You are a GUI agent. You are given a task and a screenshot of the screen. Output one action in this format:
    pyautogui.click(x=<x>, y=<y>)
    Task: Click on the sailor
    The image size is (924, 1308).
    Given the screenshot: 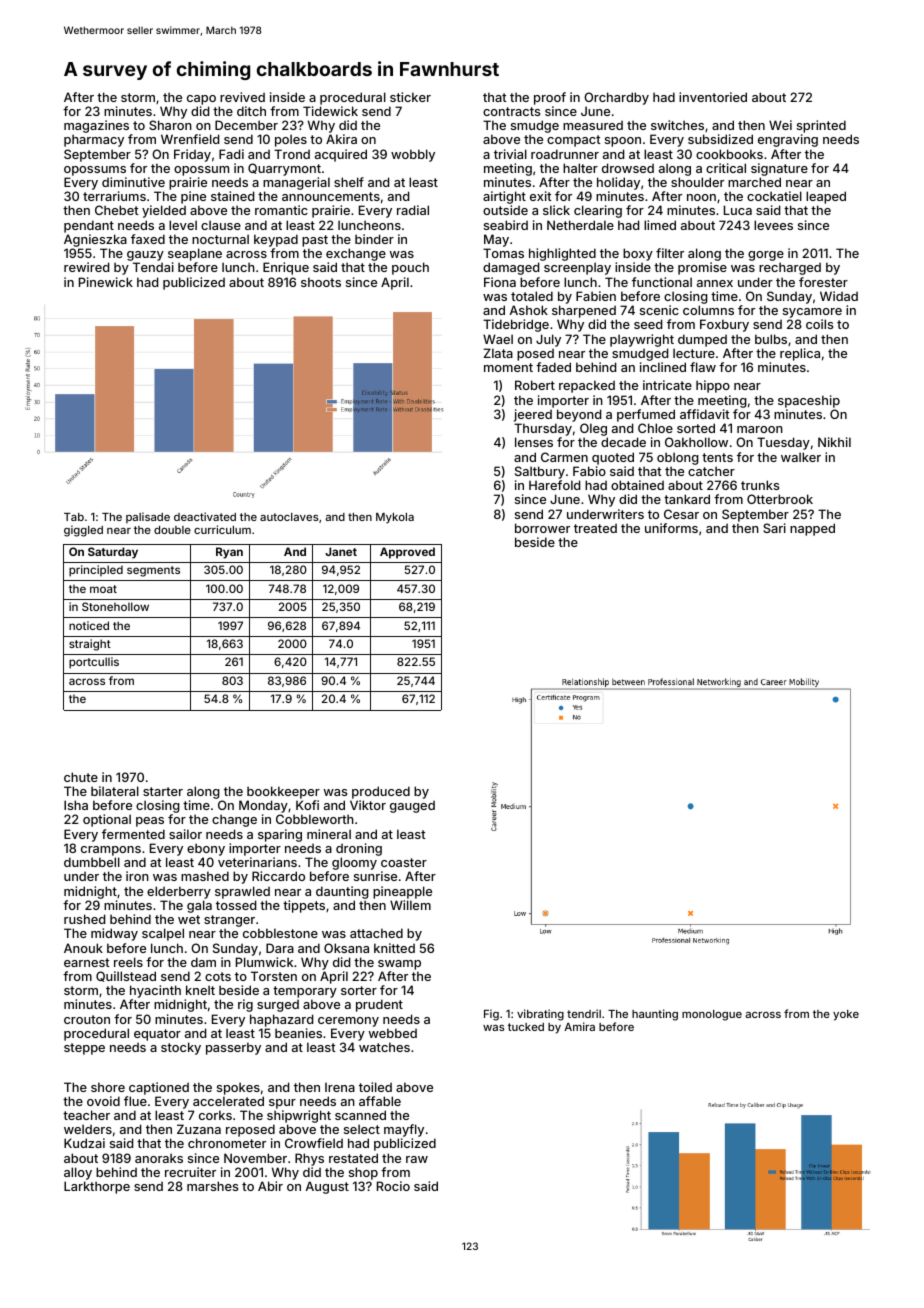 What is the action you would take?
    pyautogui.click(x=185, y=834)
